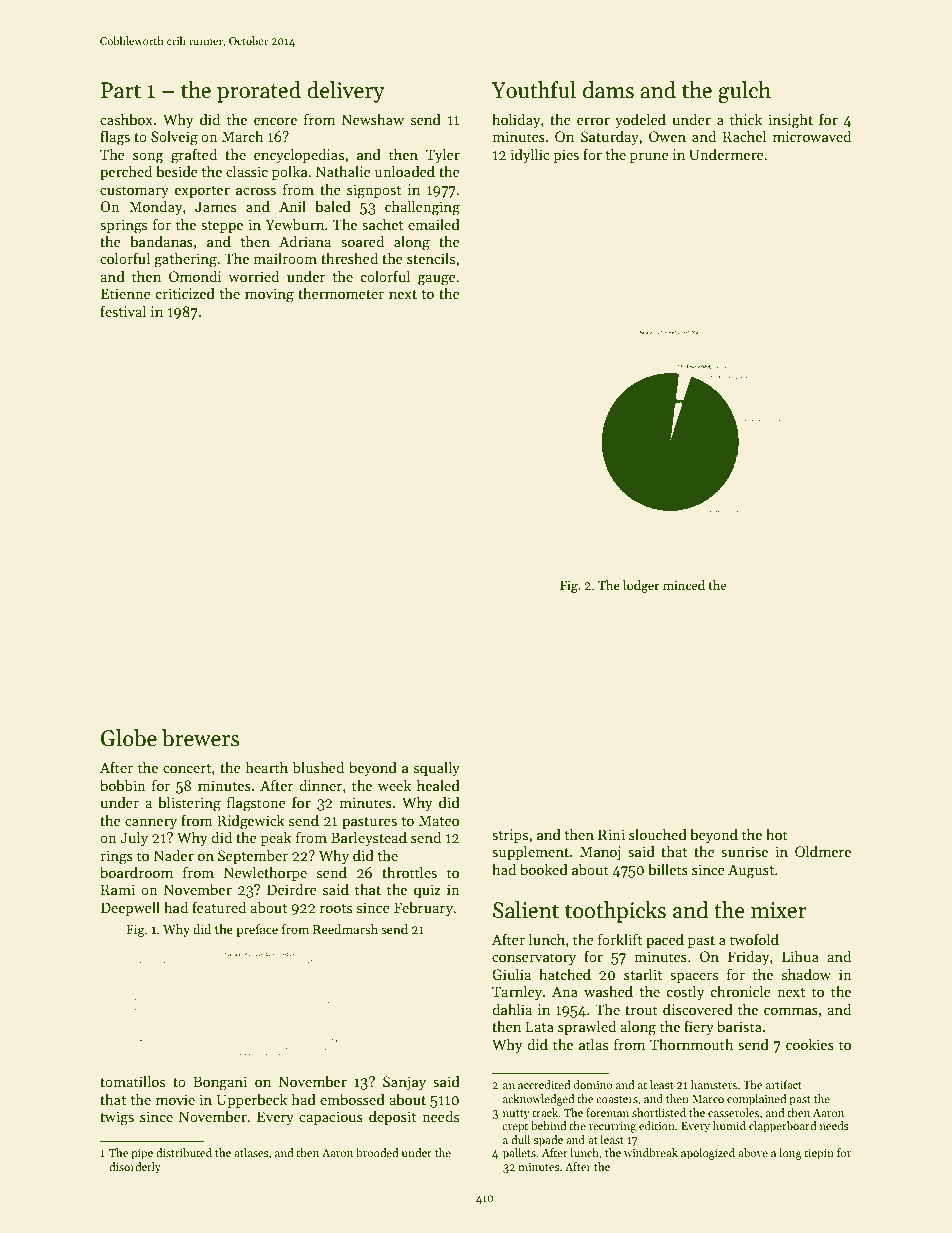 This screenshot has height=1233, width=952. Describe the element at coordinates (684, 585) in the screenshot. I see `minced` at that location.
